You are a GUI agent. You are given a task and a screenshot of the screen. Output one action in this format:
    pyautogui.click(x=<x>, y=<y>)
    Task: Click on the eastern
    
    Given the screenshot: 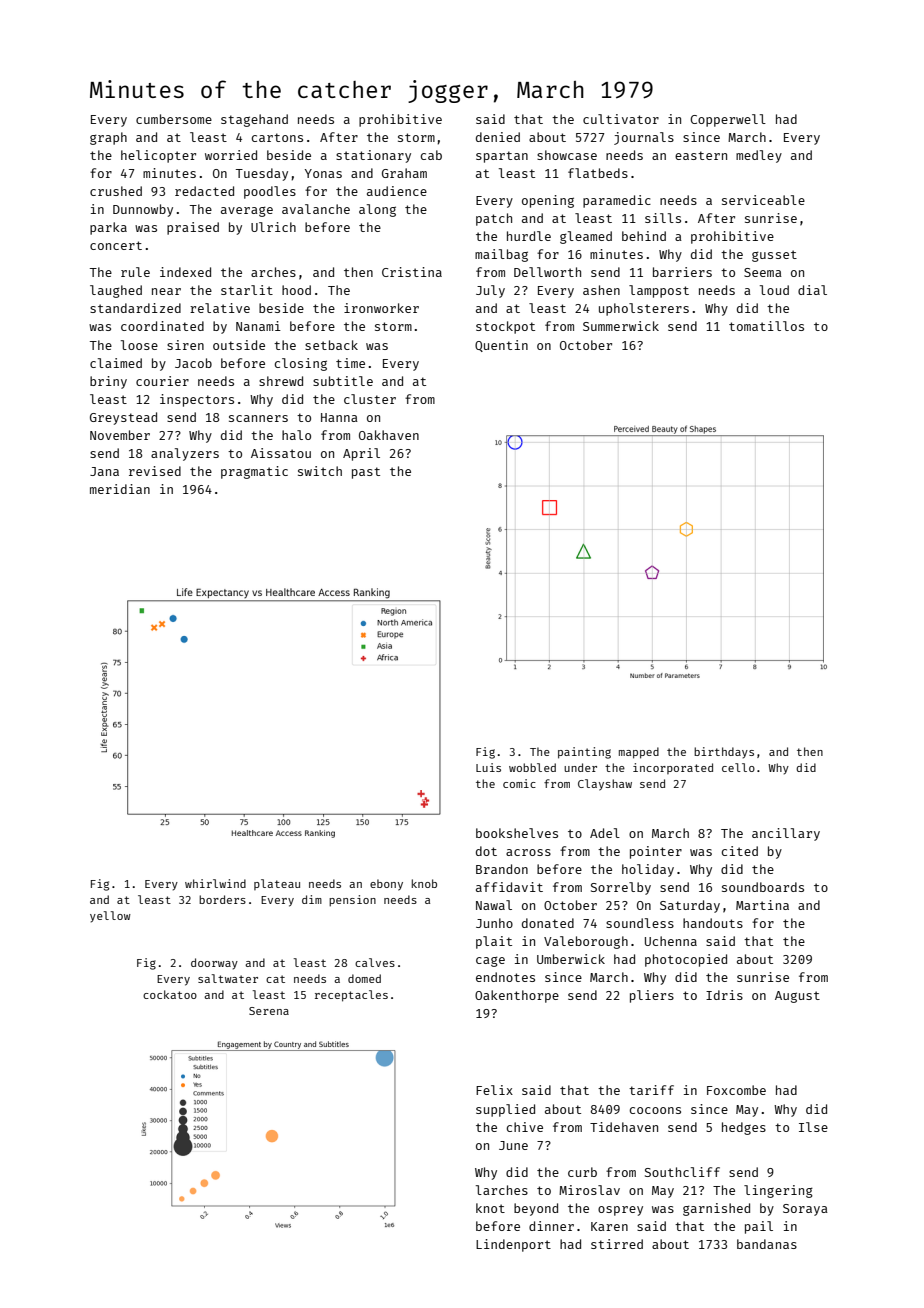 What is the action you would take?
    pyautogui.click(x=701, y=155)
